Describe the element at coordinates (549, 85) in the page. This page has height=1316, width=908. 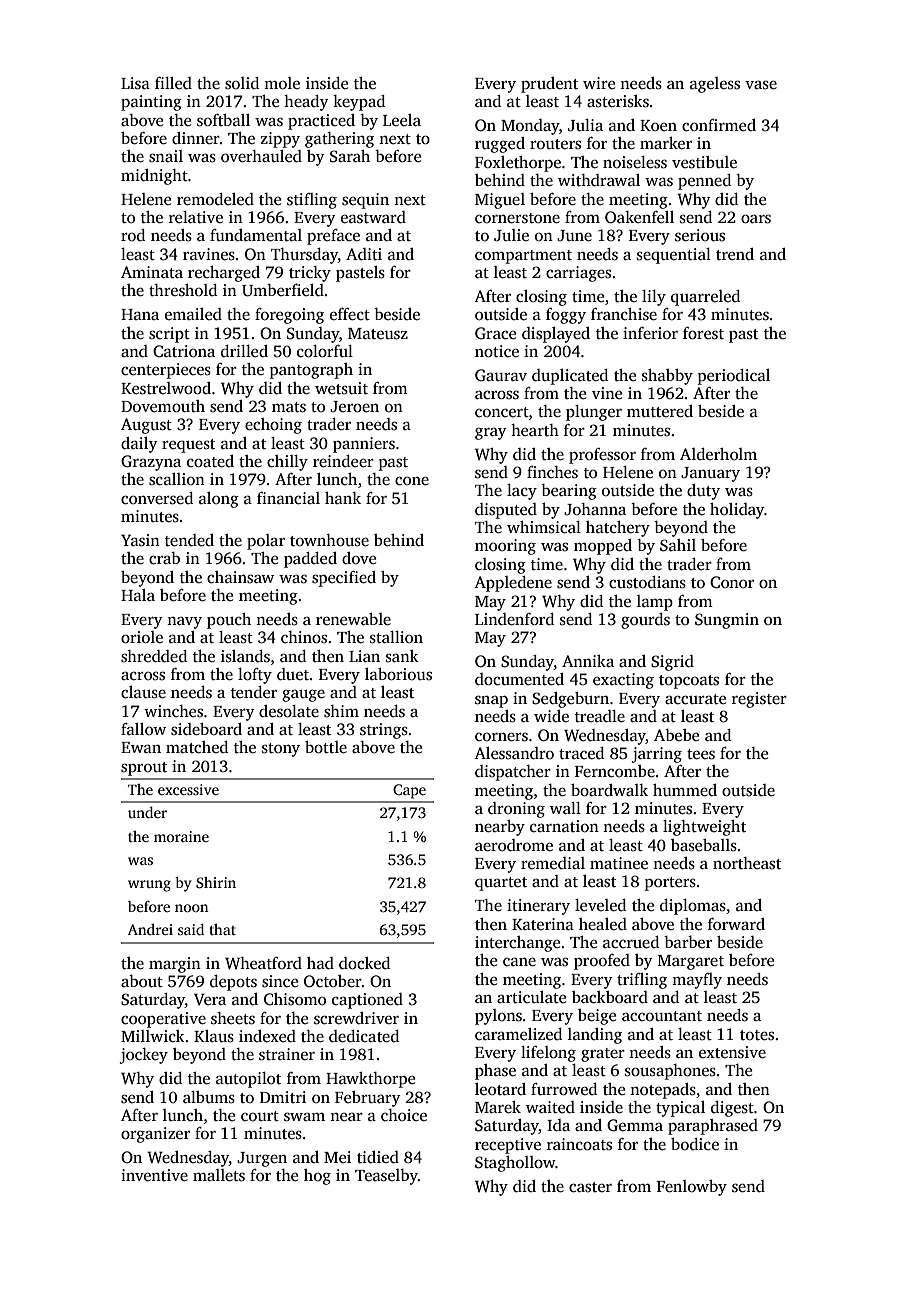
I see `prudent` at that location.
